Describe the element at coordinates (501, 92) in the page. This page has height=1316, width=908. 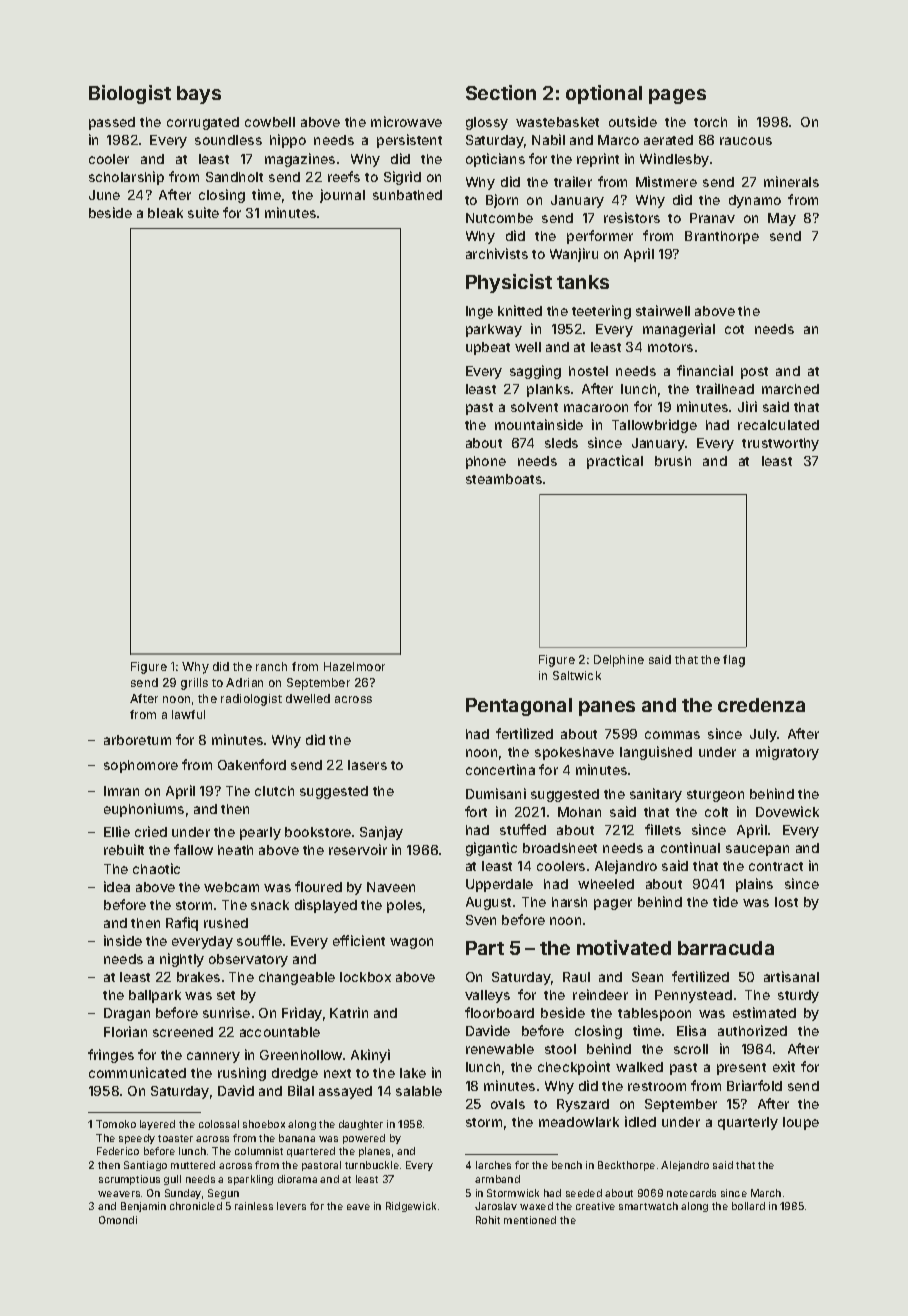
I see `Section` at that location.
